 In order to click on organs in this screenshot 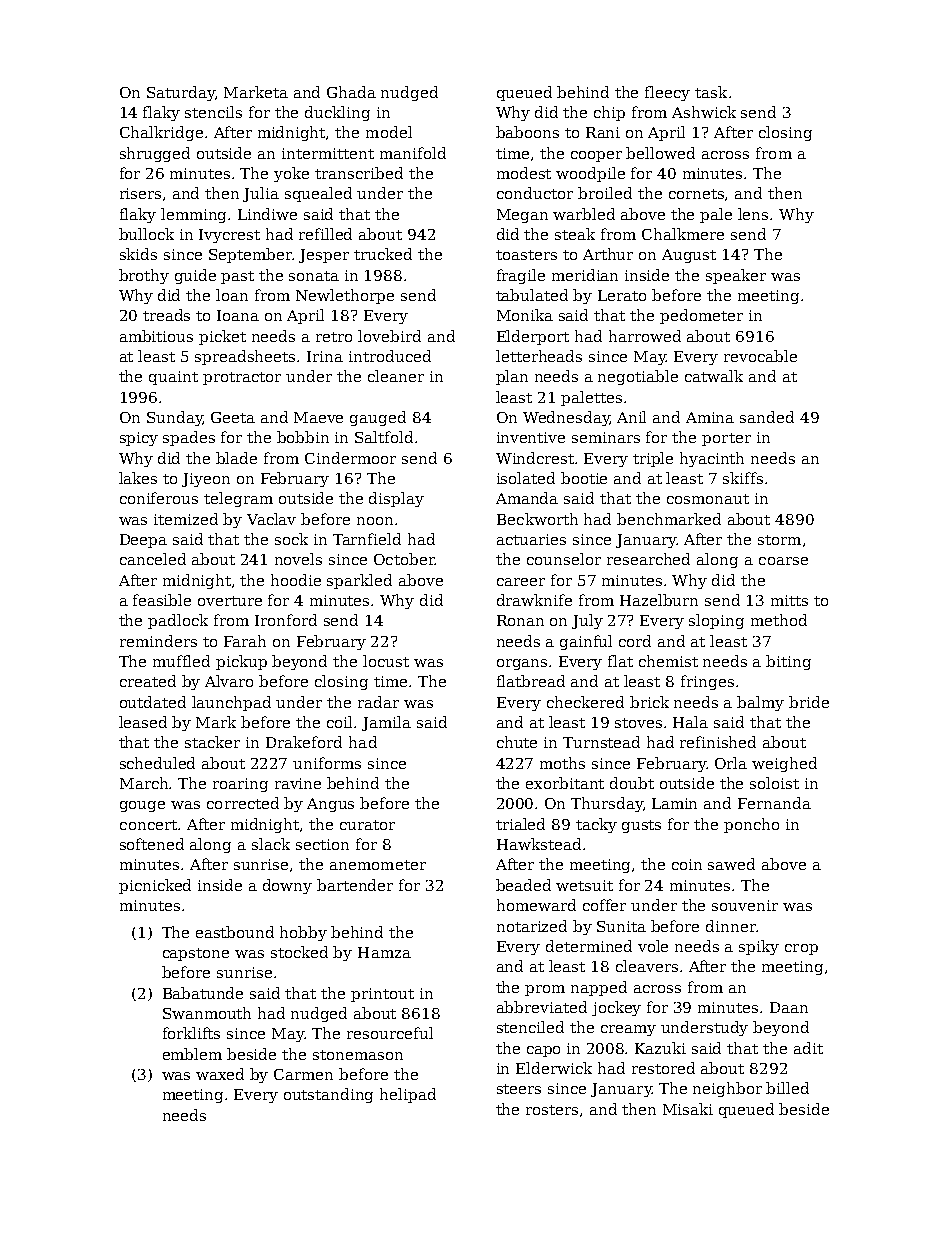, I will do `click(522, 664)`.
